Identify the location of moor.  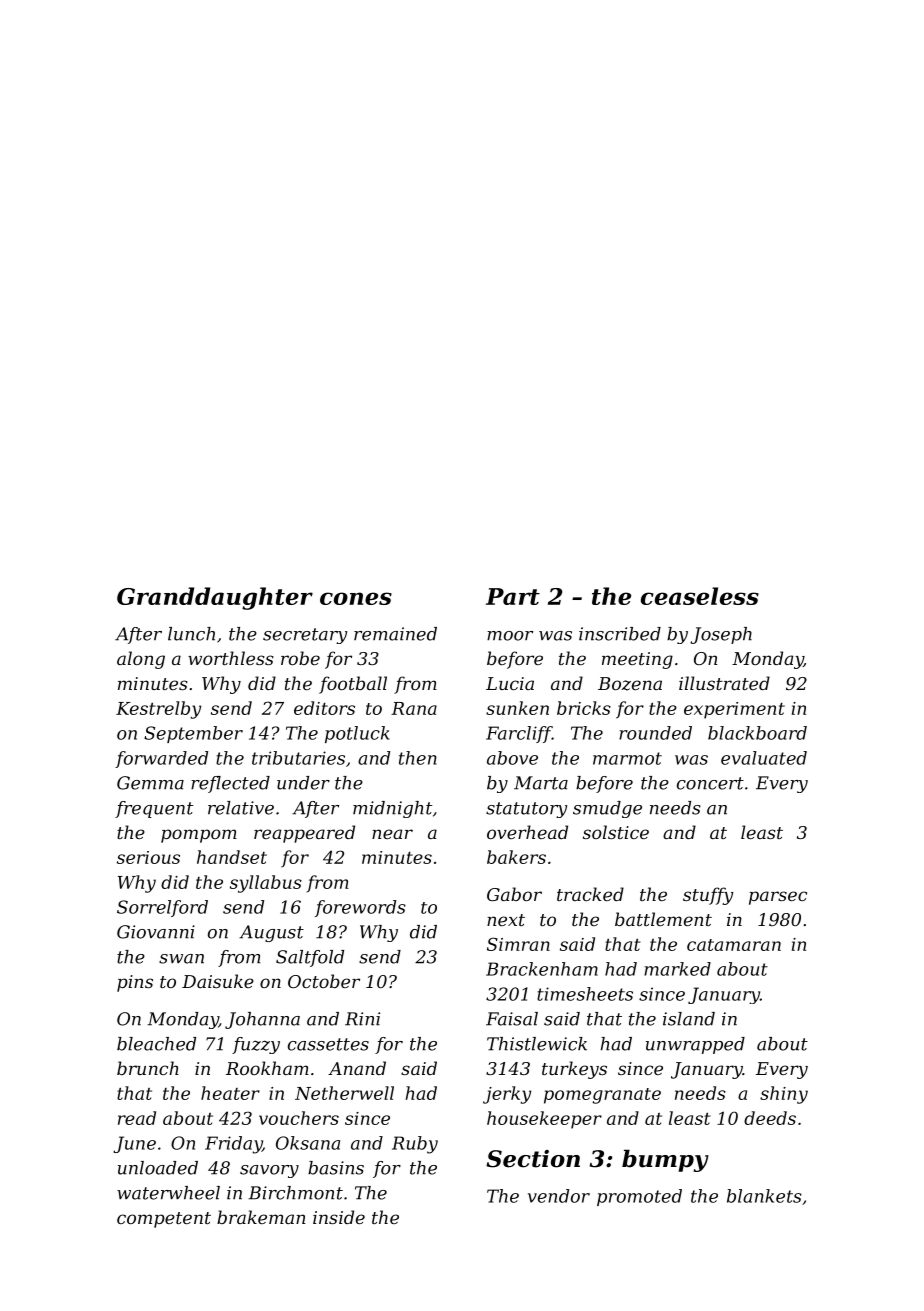
(510, 636).
